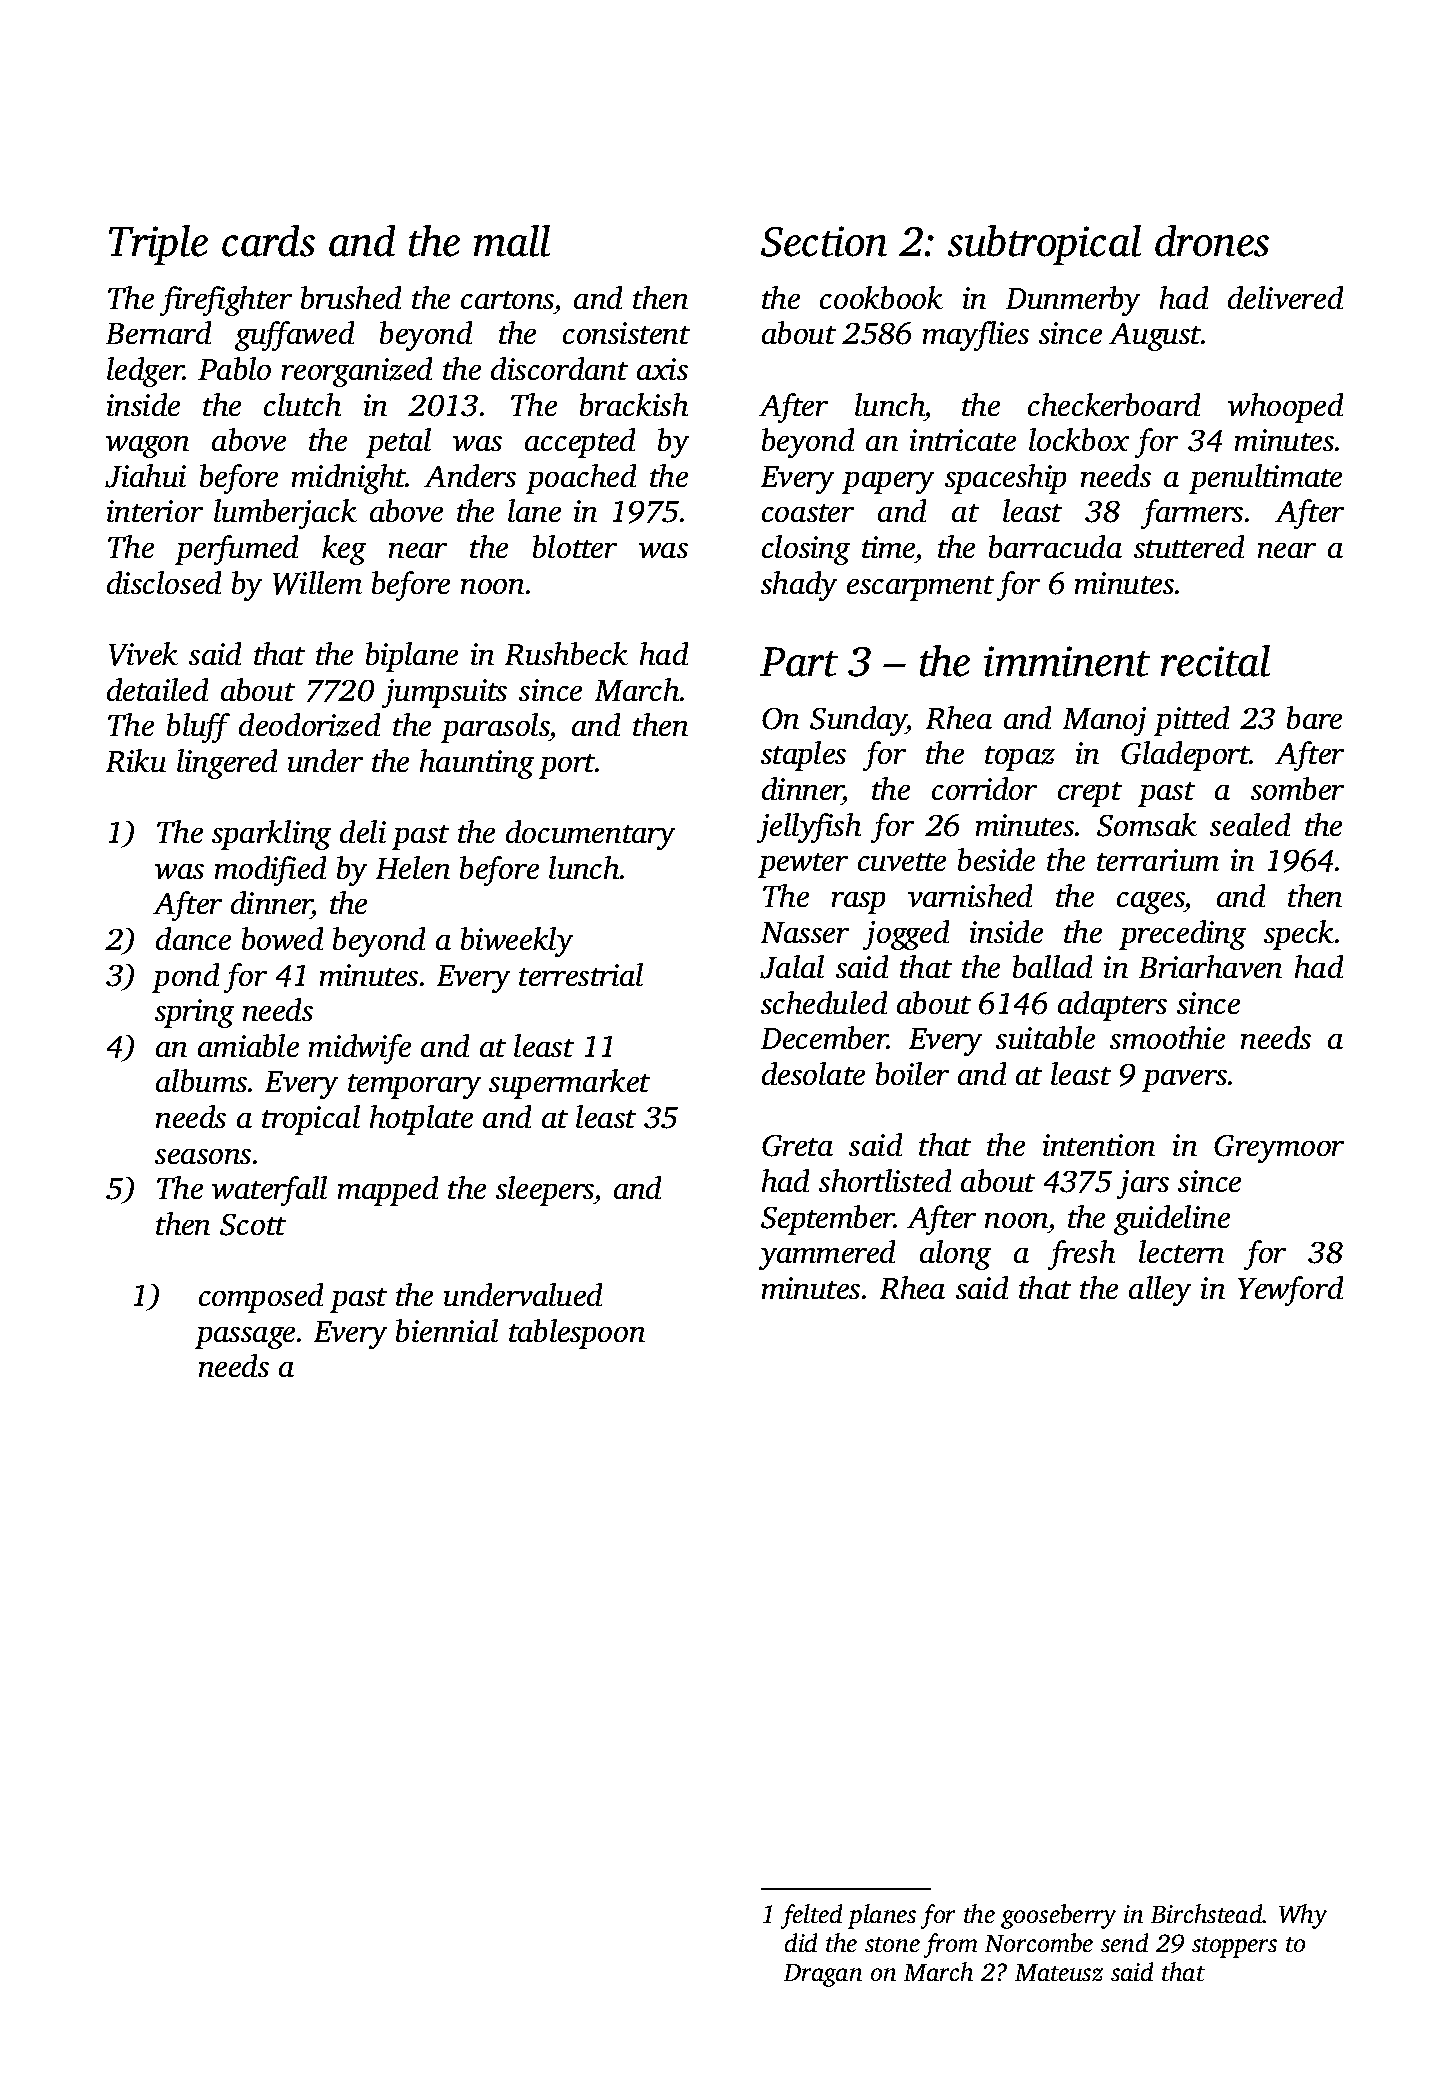  What do you see at coordinates (824, 241) in the document?
I see `Section` at bounding box center [824, 241].
